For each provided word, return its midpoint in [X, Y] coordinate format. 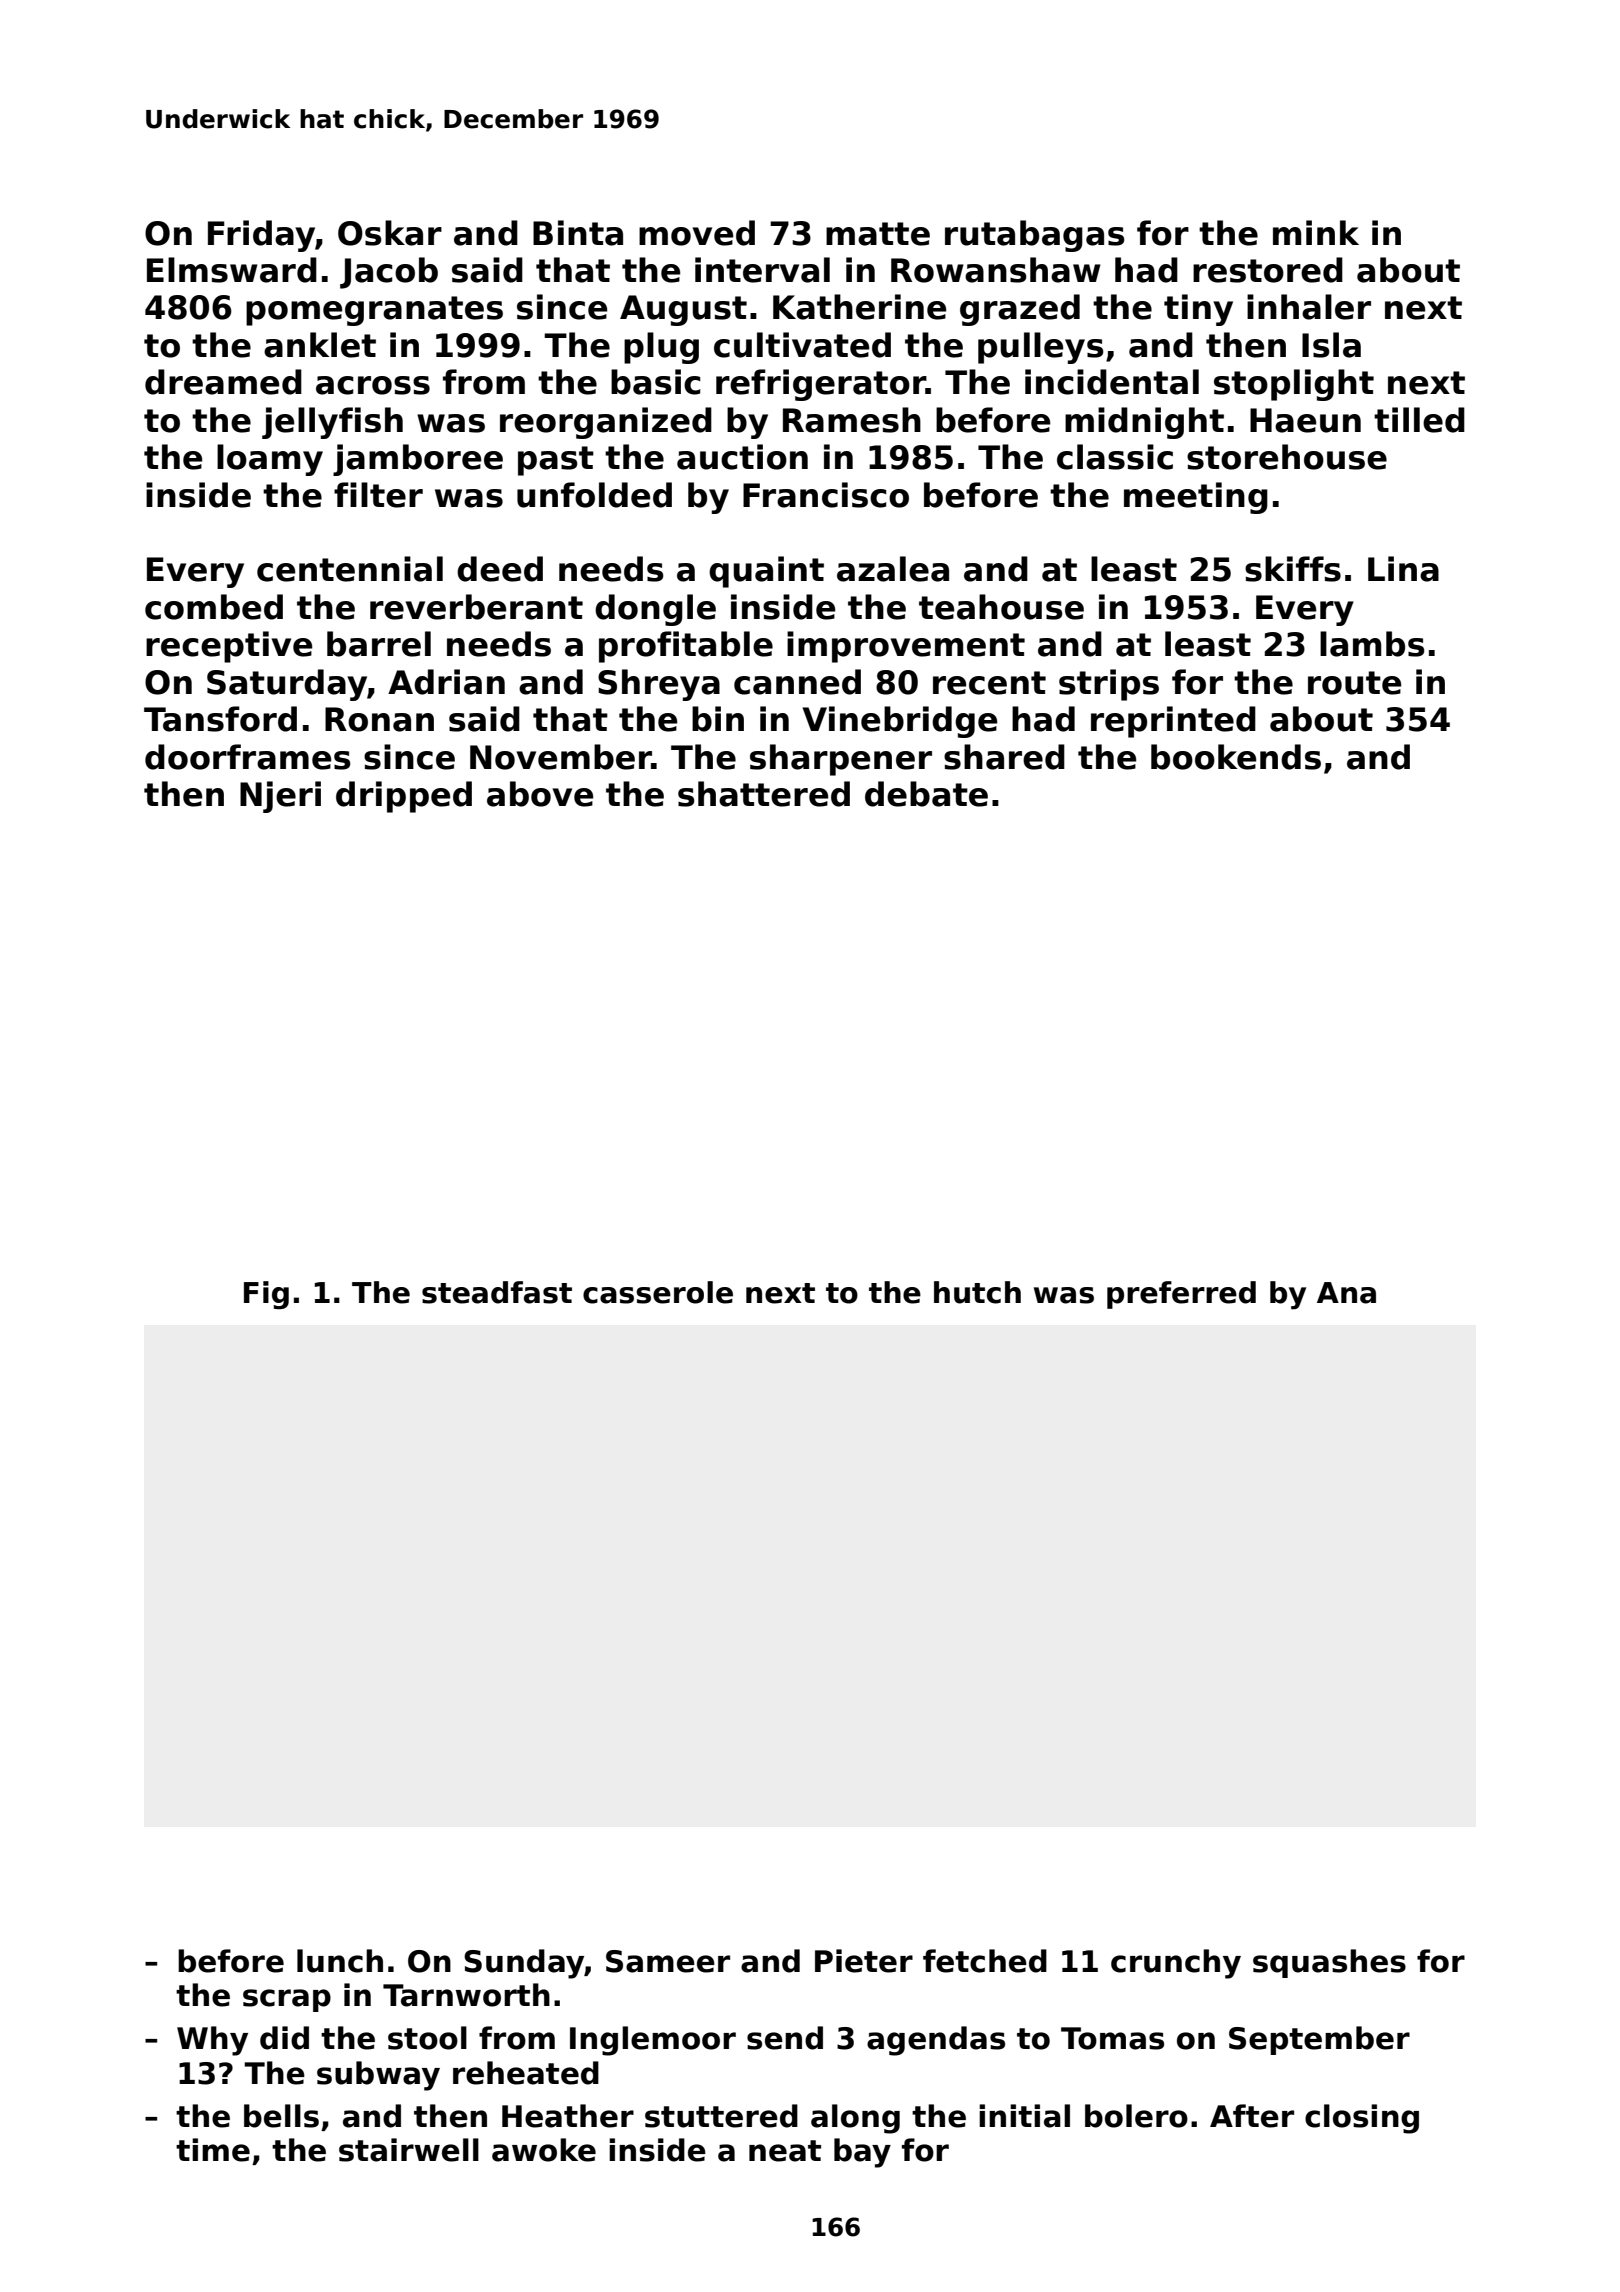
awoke [544, 2150]
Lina [1403, 569]
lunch [340, 1961]
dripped [404, 797]
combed [214, 607]
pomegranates [374, 311]
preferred [1181, 1295]
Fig [266, 1295]
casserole [658, 1292]
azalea [893, 569]
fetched [985, 1961]
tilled [1419, 420]
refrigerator [821, 385]
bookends [1236, 757]
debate [926, 794]
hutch [977, 1292]
